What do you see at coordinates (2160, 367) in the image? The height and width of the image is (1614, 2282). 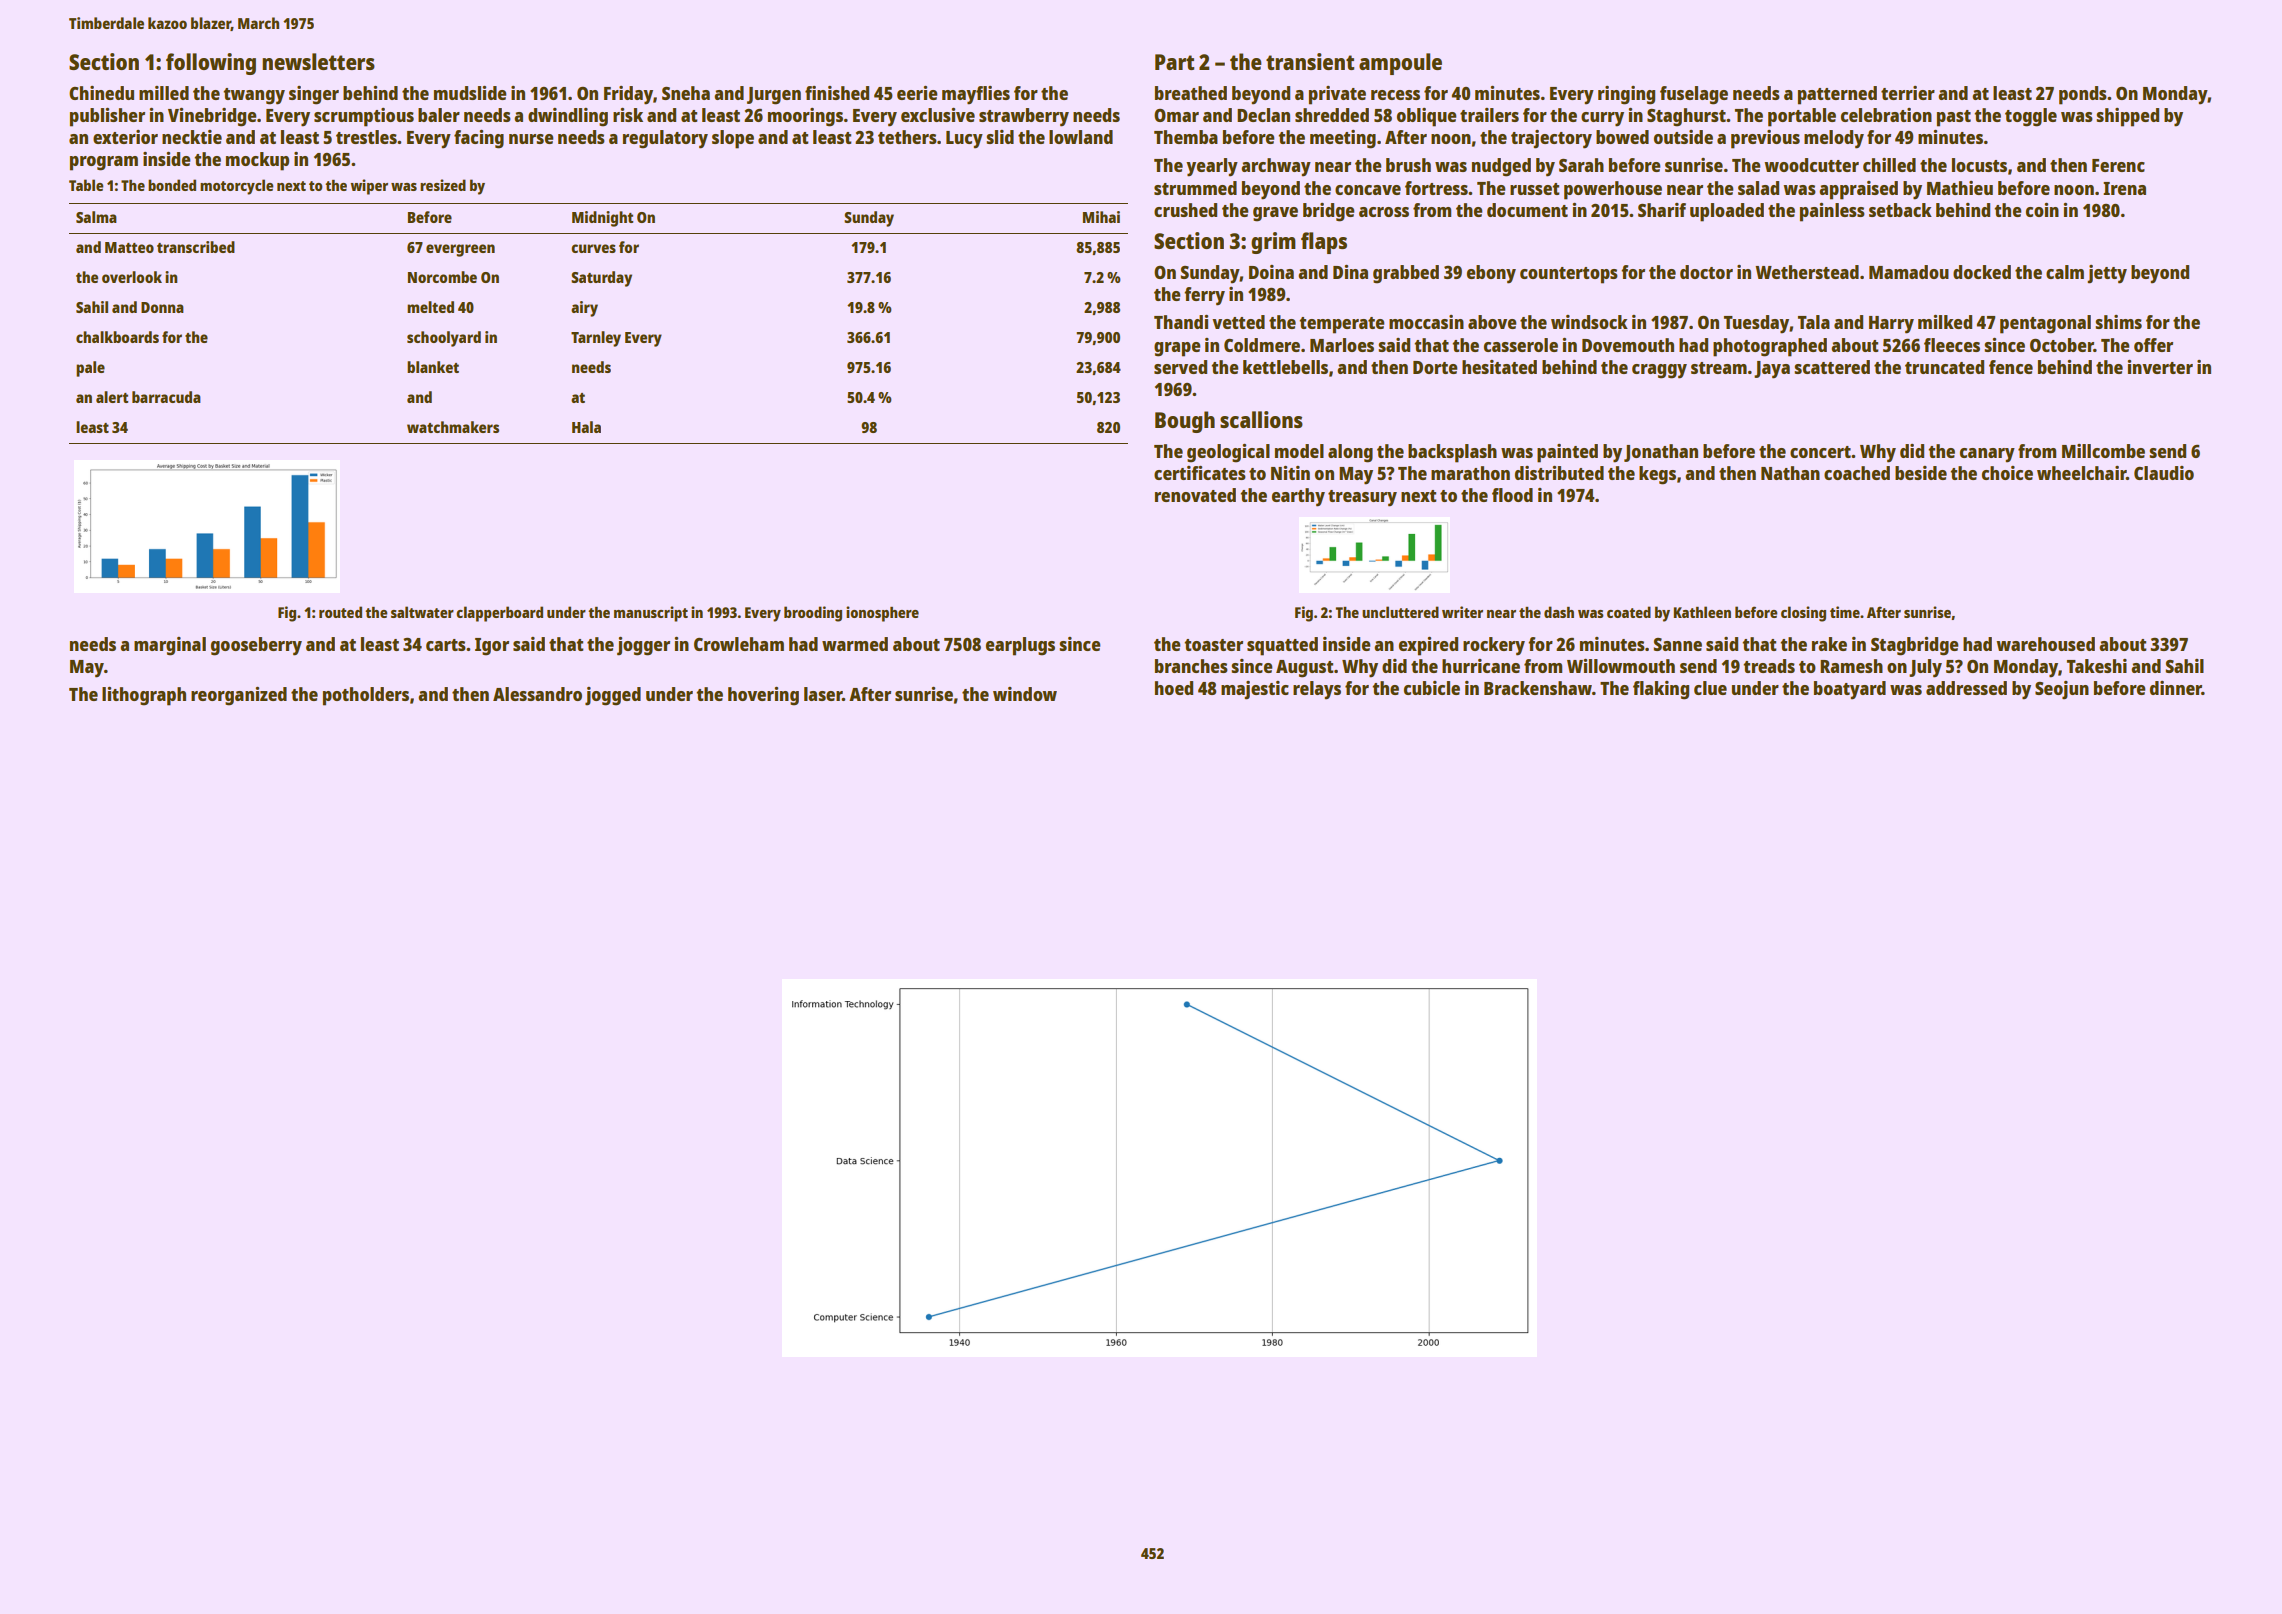 I see `inverter` at bounding box center [2160, 367].
